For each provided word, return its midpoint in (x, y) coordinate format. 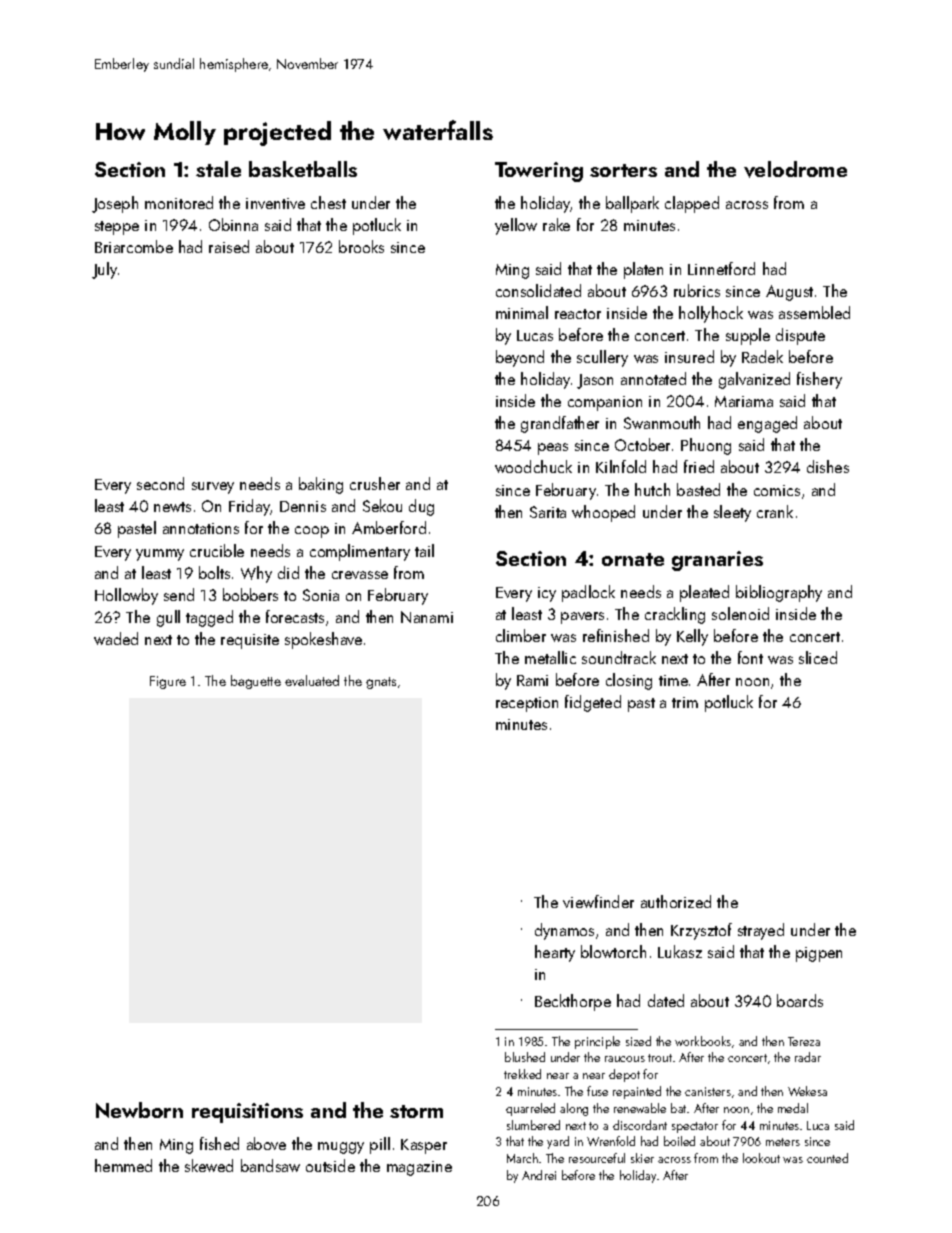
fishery (819, 380)
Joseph (115, 204)
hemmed (123, 1165)
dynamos (564, 931)
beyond (520, 358)
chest (328, 202)
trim (685, 702)
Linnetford (721, 268)
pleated (704, 593)
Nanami (427, 617)
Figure (168, 682)
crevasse (360, 575)
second (160, 483)
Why (256, 574)
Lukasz (680, 951)
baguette (256, 682)
